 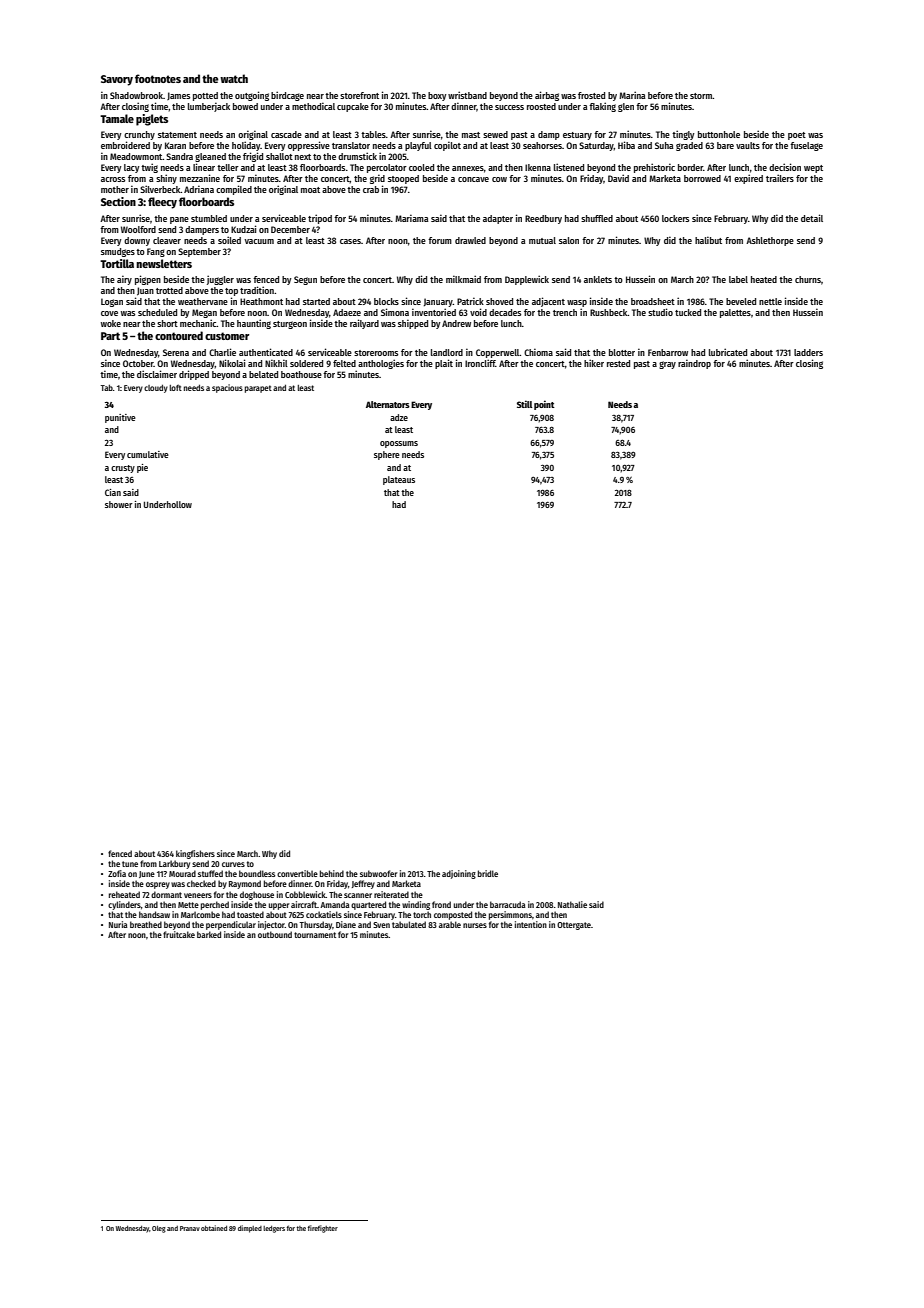 I want to click on James, so click(x=178, y=96).
